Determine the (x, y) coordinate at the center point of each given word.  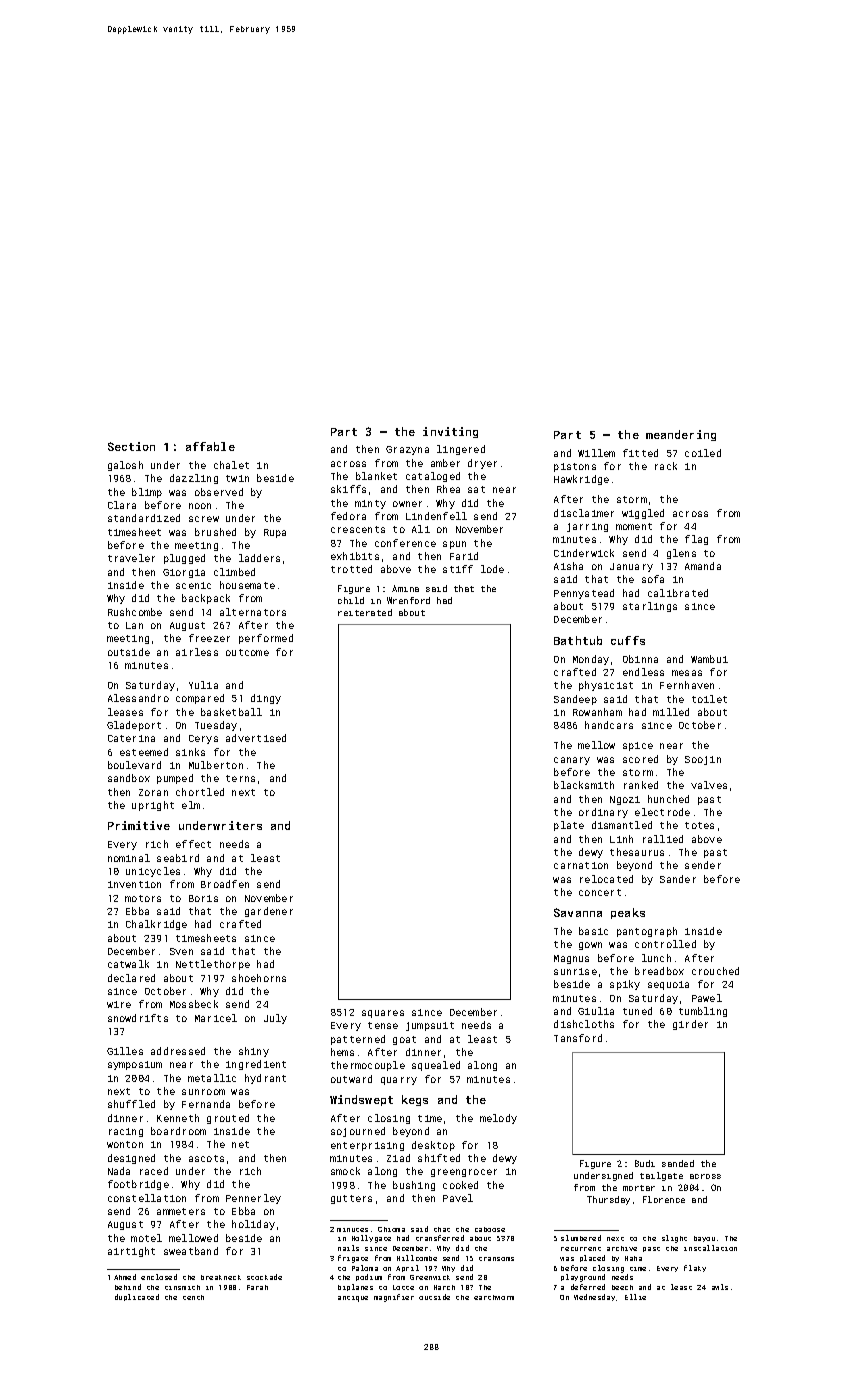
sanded (678, 1163)
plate (569, 826)
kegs (415, 1100)
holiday (253, 1225)
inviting (450, 432)
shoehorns (259, 978)
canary (572, 761)
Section (131, 446)
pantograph (647, 932)
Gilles (125, 1051)
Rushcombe (135, 612)
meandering (681, 435)
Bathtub (578, 640)
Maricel (216, 1018)
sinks (190, 752)
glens (681, 554)
